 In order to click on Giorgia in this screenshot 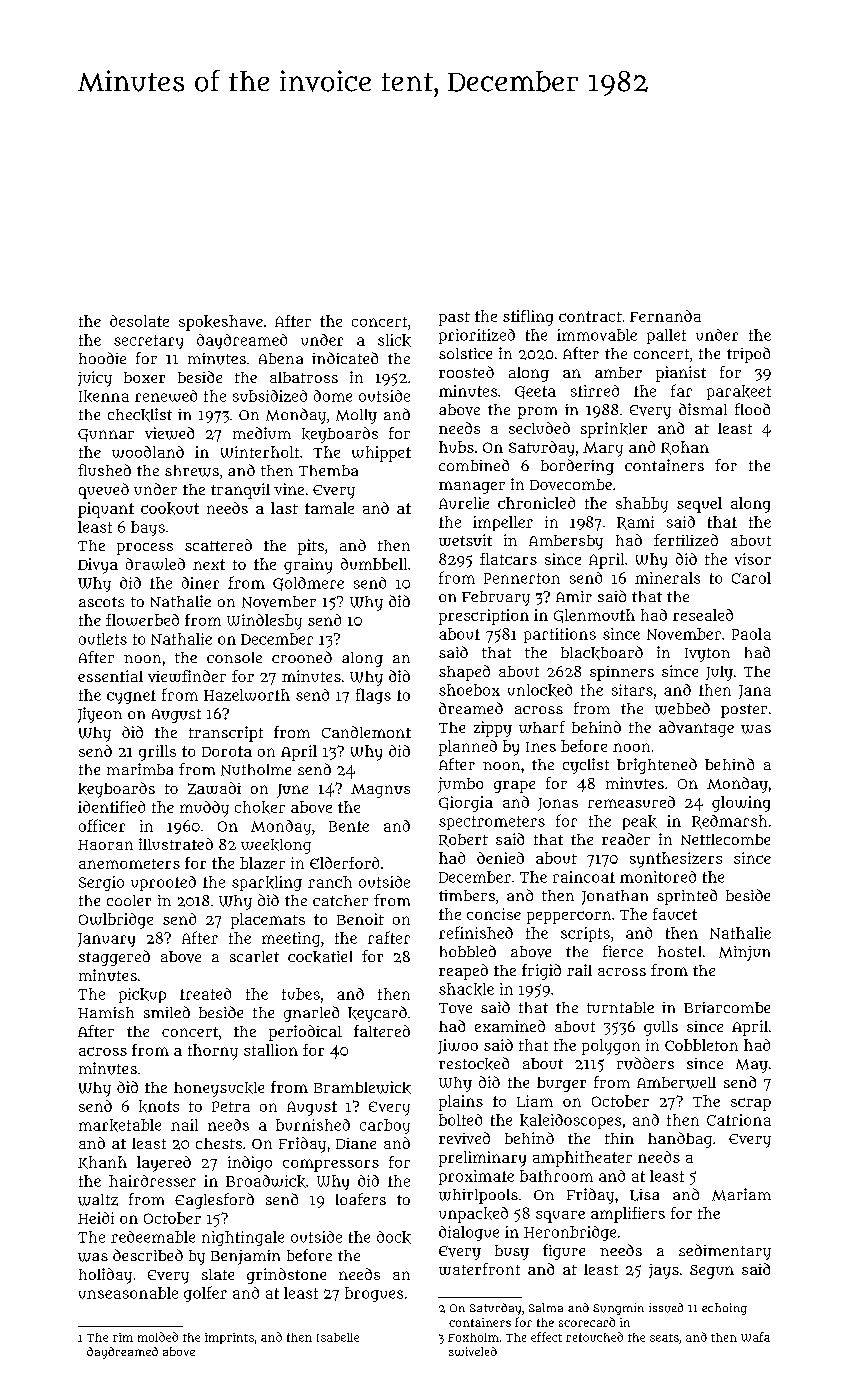, I will do `click(466, 804)`.
